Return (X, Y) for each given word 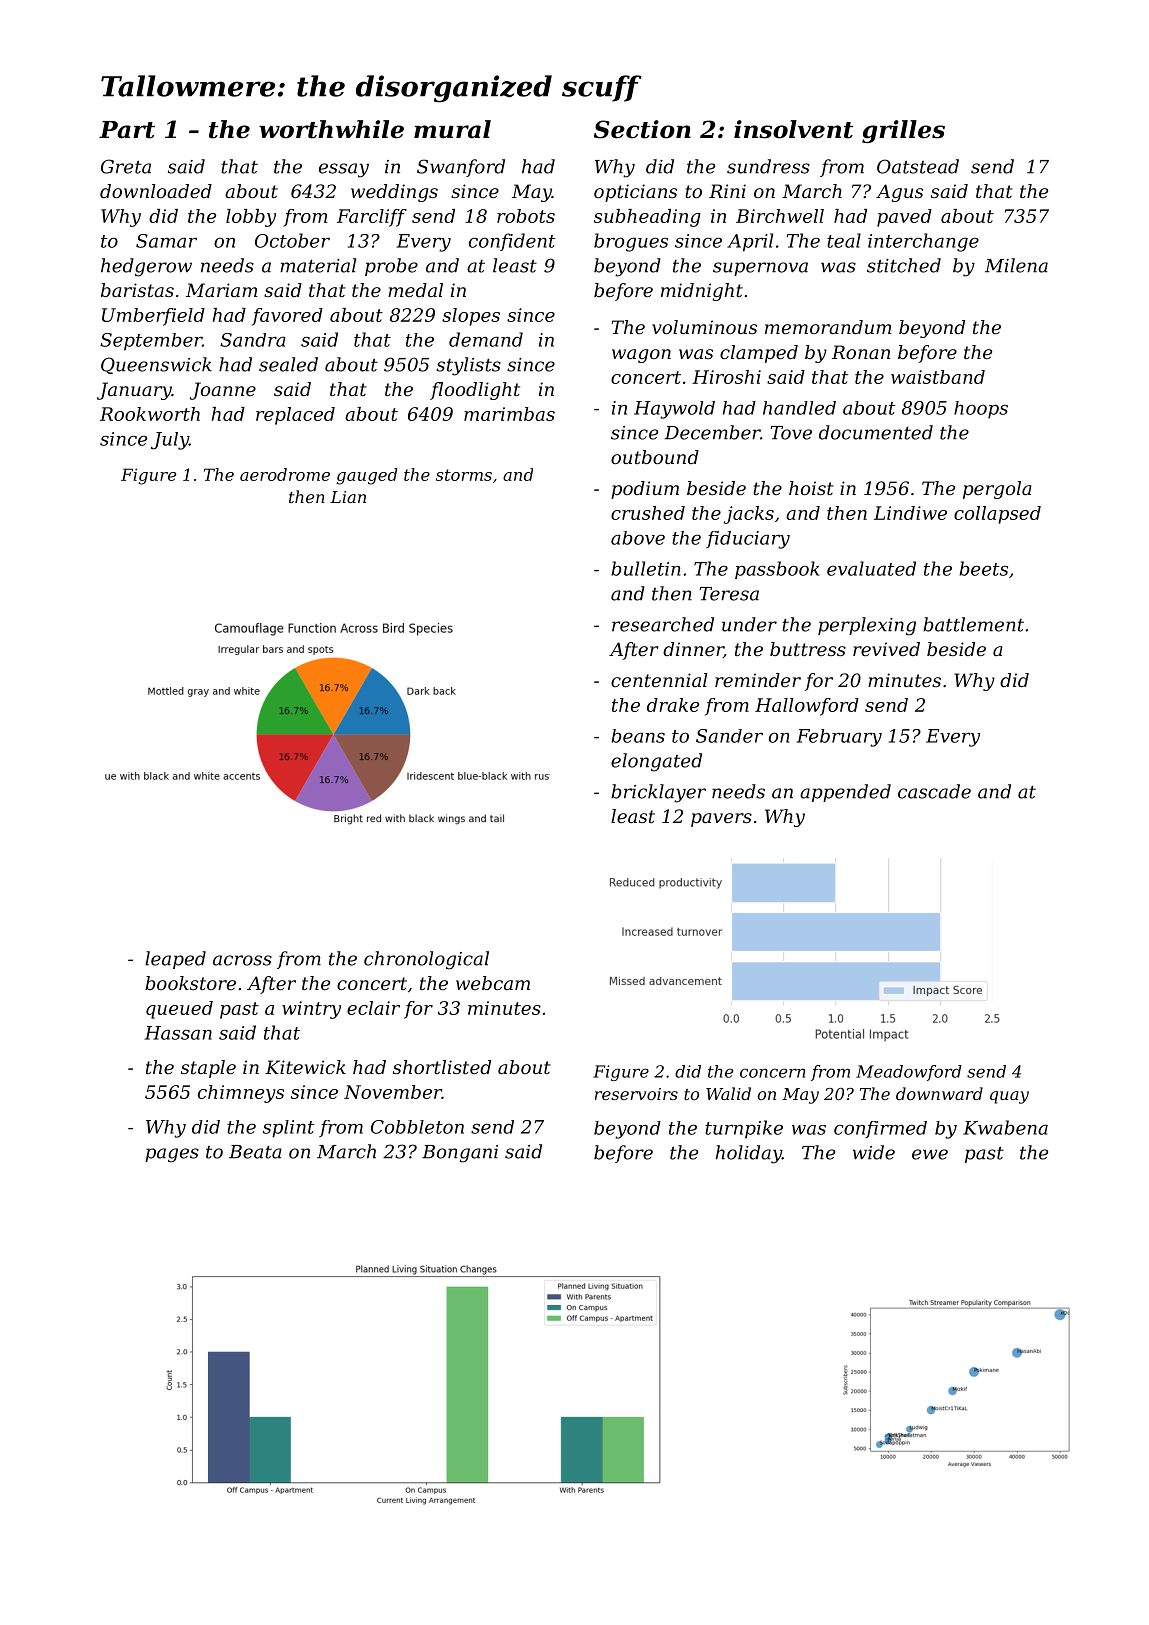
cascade (934, 791)
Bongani (460, 1154)
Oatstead (918, 166)
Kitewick (305, 1067)
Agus (899, 193)
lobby (251, 218)
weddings (394, 193)
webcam (493, 983)
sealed (288, 364)
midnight (702, 292)
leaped (175, 960)
